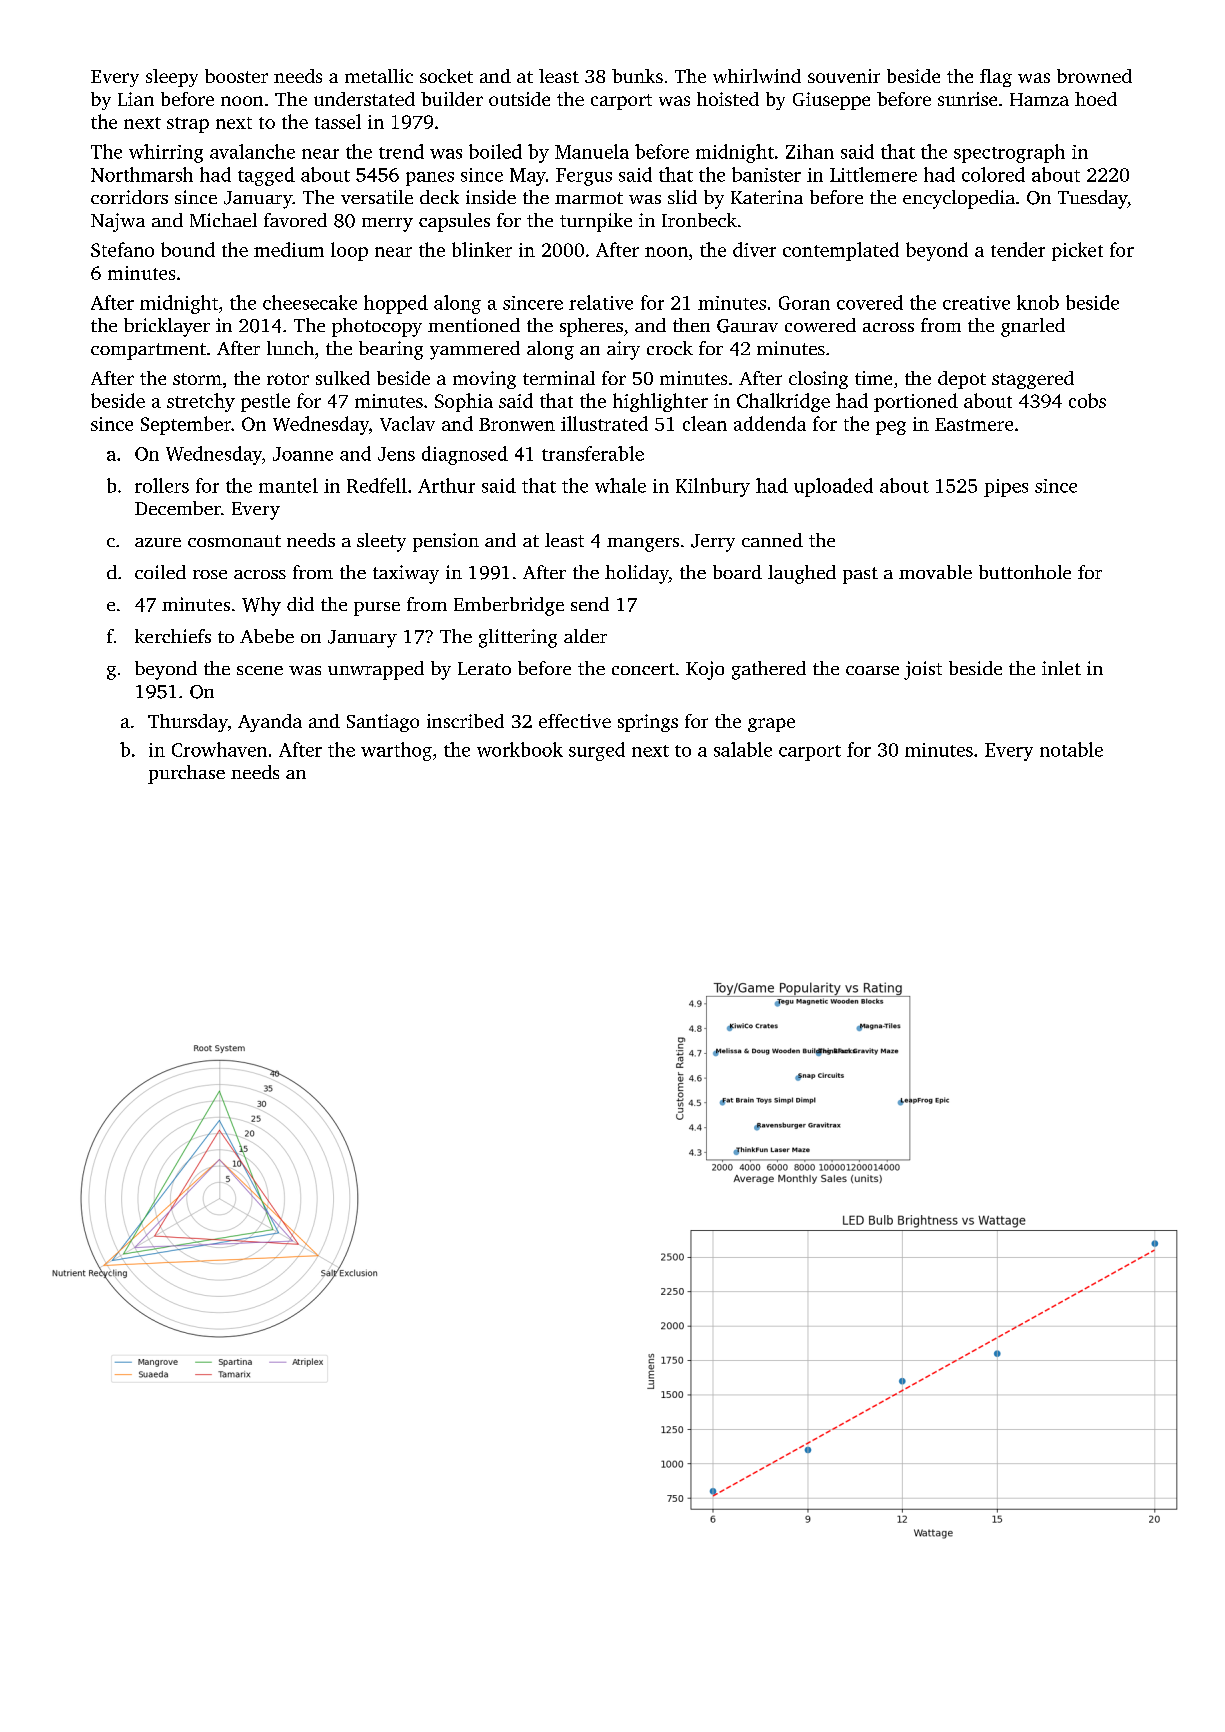 This screenshot has height=1732, width=1225. I want to click on salable, so click(743, 749).
